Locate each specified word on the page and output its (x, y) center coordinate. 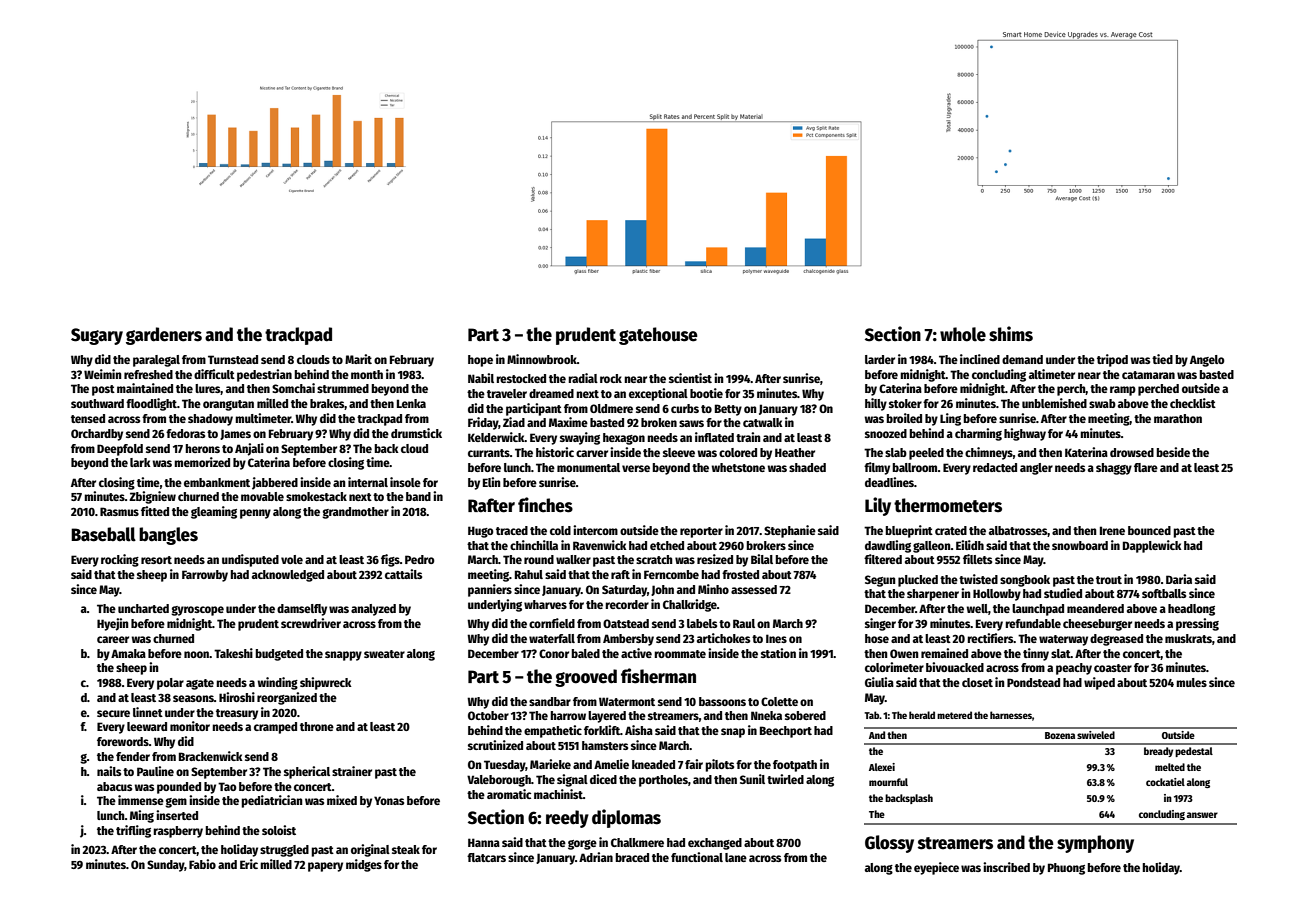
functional (697, 857)
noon (196, 654)
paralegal (156, 361)
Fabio (202, 864)
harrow (568, 715)
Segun (880, 581)
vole (292, 559)
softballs (1164, 593)
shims (1011, 334)
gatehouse (658, 336)
